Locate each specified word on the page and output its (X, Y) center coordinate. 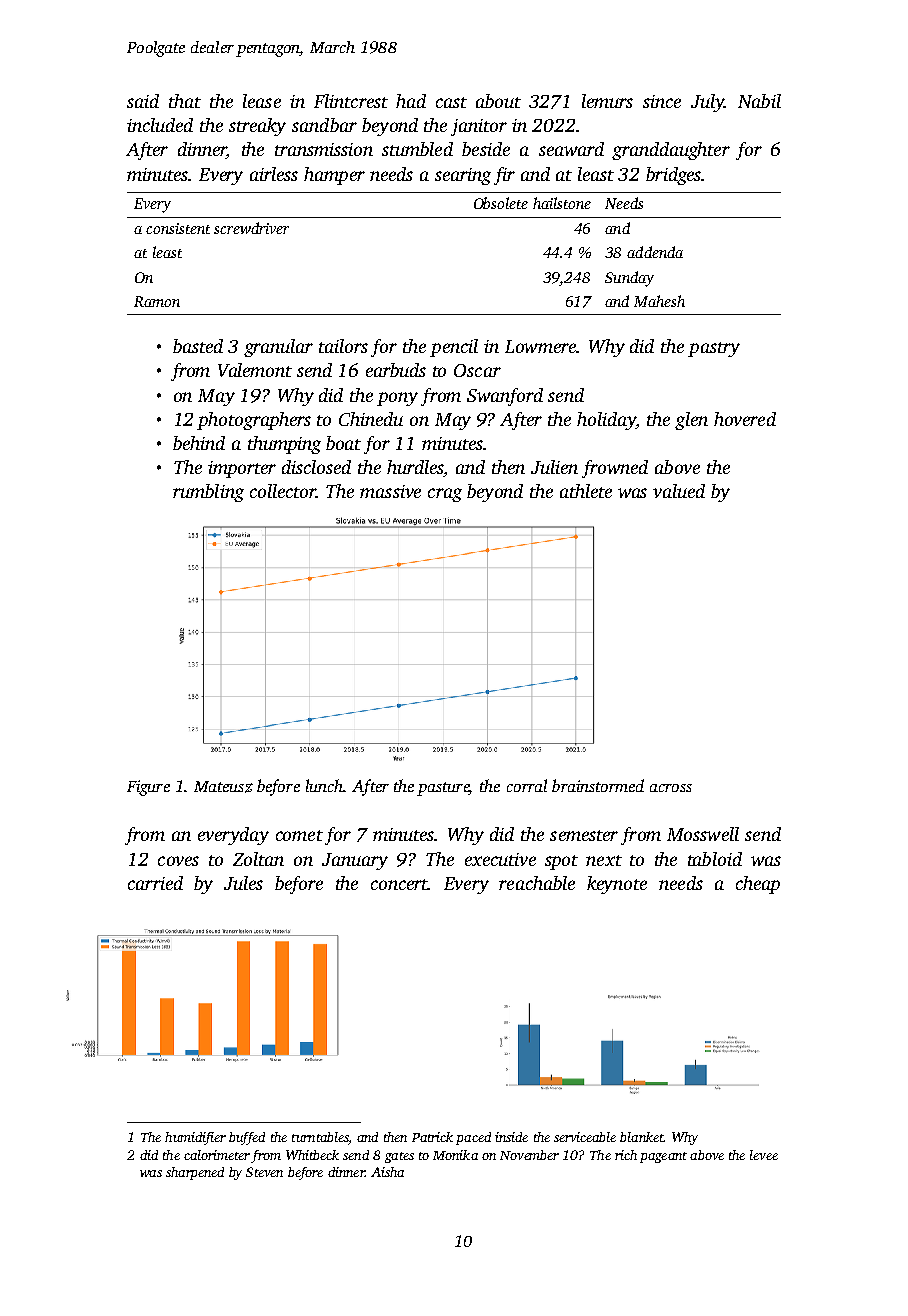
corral (527, 785)
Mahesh (659, 301)
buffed (247, 1138)
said (143, 101)
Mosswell (703, 834)
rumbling (208, 493)
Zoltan (258, 859)
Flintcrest (351, 101)
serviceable (585, 1137)
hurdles (415, 468)
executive (500, 859)
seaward (571, 149)
